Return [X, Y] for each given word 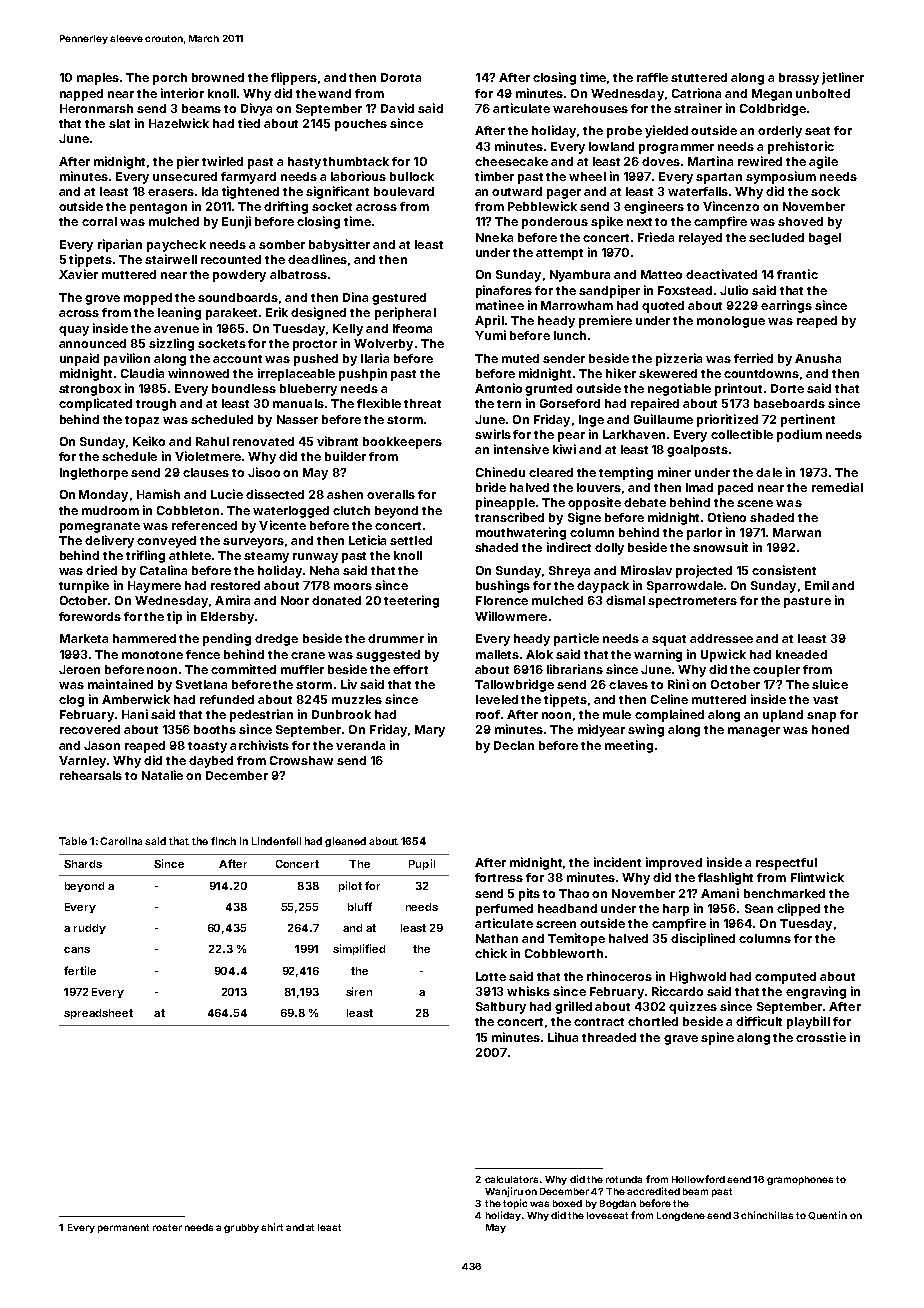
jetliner [843, 78]
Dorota [401, 77]
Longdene [681, 1216]
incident [617, 862]
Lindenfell [276, 841]
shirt [272, 1227]
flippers [294, 78]
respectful [786, 864]
